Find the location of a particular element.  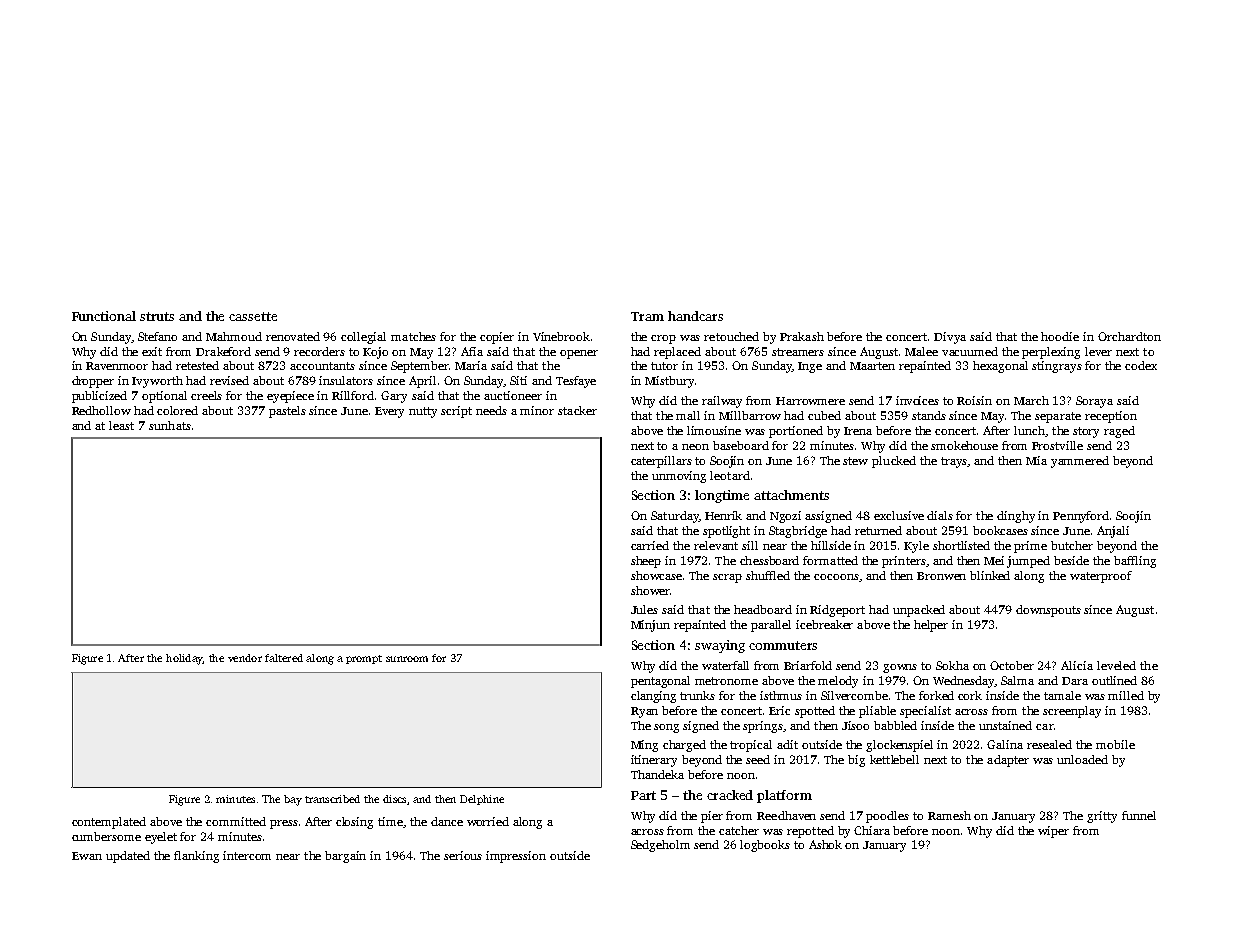

holiday is located at coordinates (184, 659).
